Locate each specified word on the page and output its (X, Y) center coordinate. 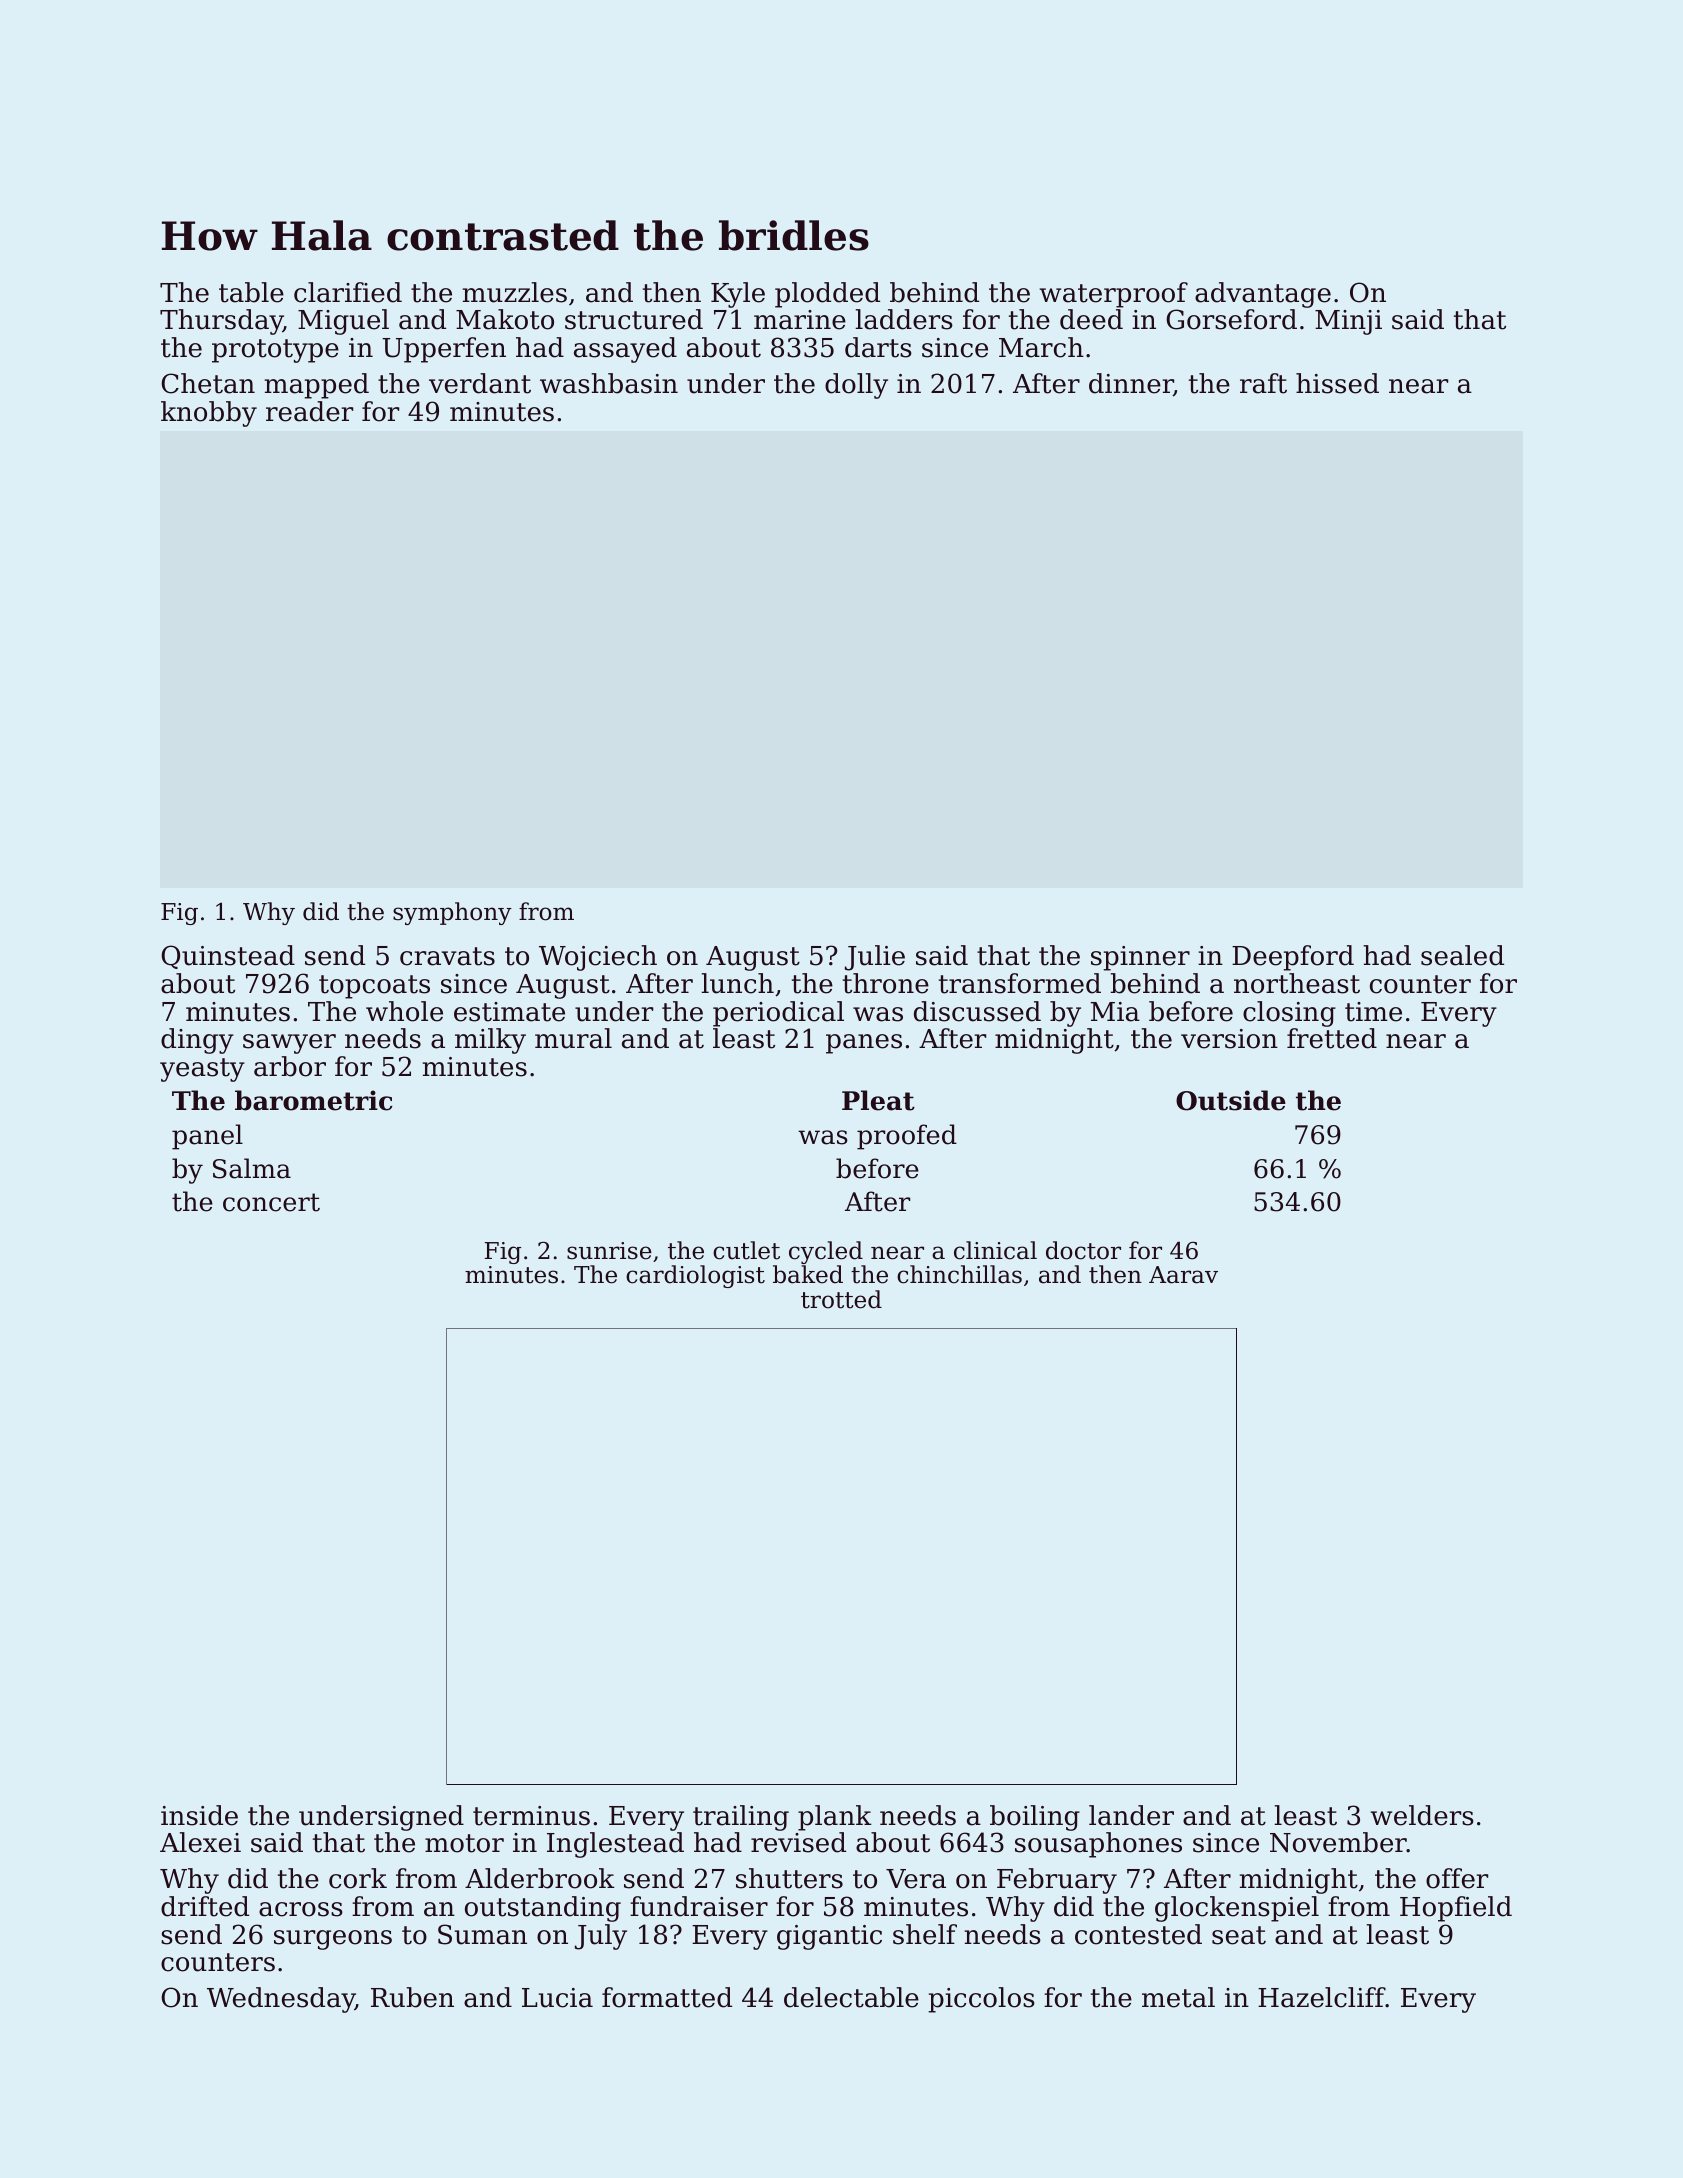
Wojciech (598, 958)
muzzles (515, 292)
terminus (531, 1816)
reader (309, 411)
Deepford (1293, 958)
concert (271, 1202)
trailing (741, 1818)
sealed (1462, 955)
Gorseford (1231, 319)
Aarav (1183, 1275)
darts (878, 347)
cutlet (746, 1250)
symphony (452, 913)
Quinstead (228, 957)
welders (1422, 1815)
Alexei (200, 1842)
